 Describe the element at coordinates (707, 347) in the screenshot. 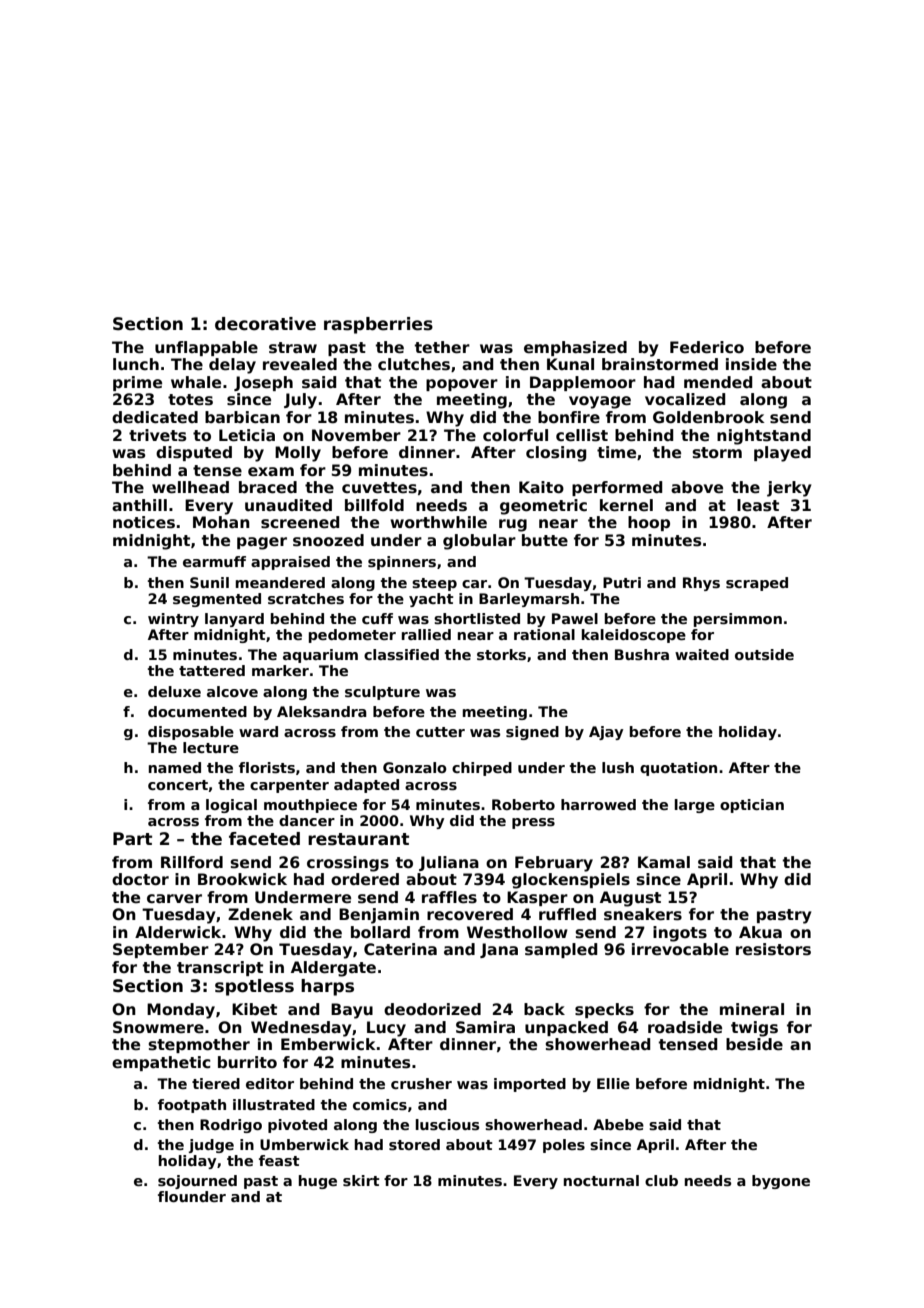

I see `Federico` at that location.
